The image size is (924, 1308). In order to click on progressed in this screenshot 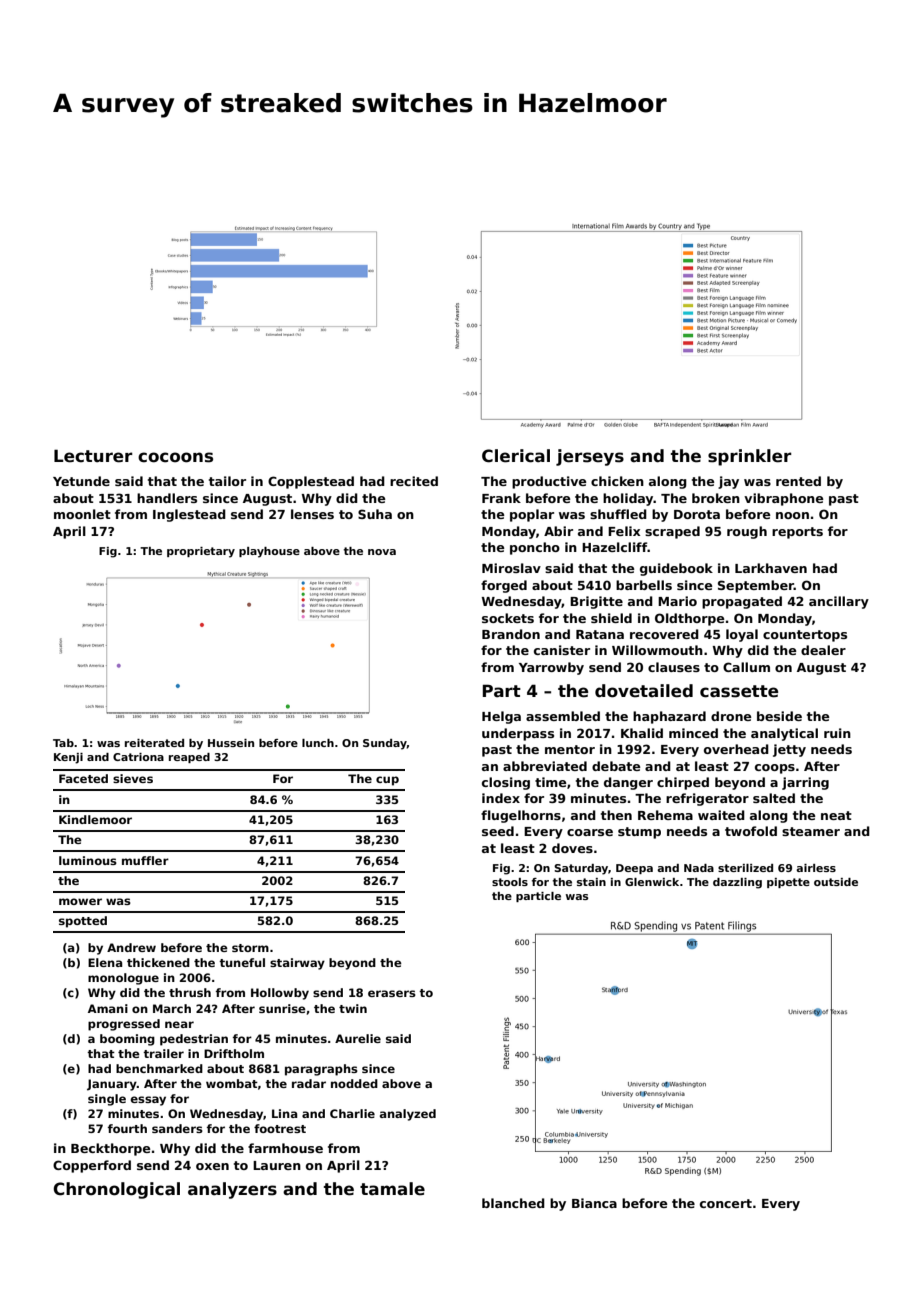, I will do `click(124, 1025)`.
